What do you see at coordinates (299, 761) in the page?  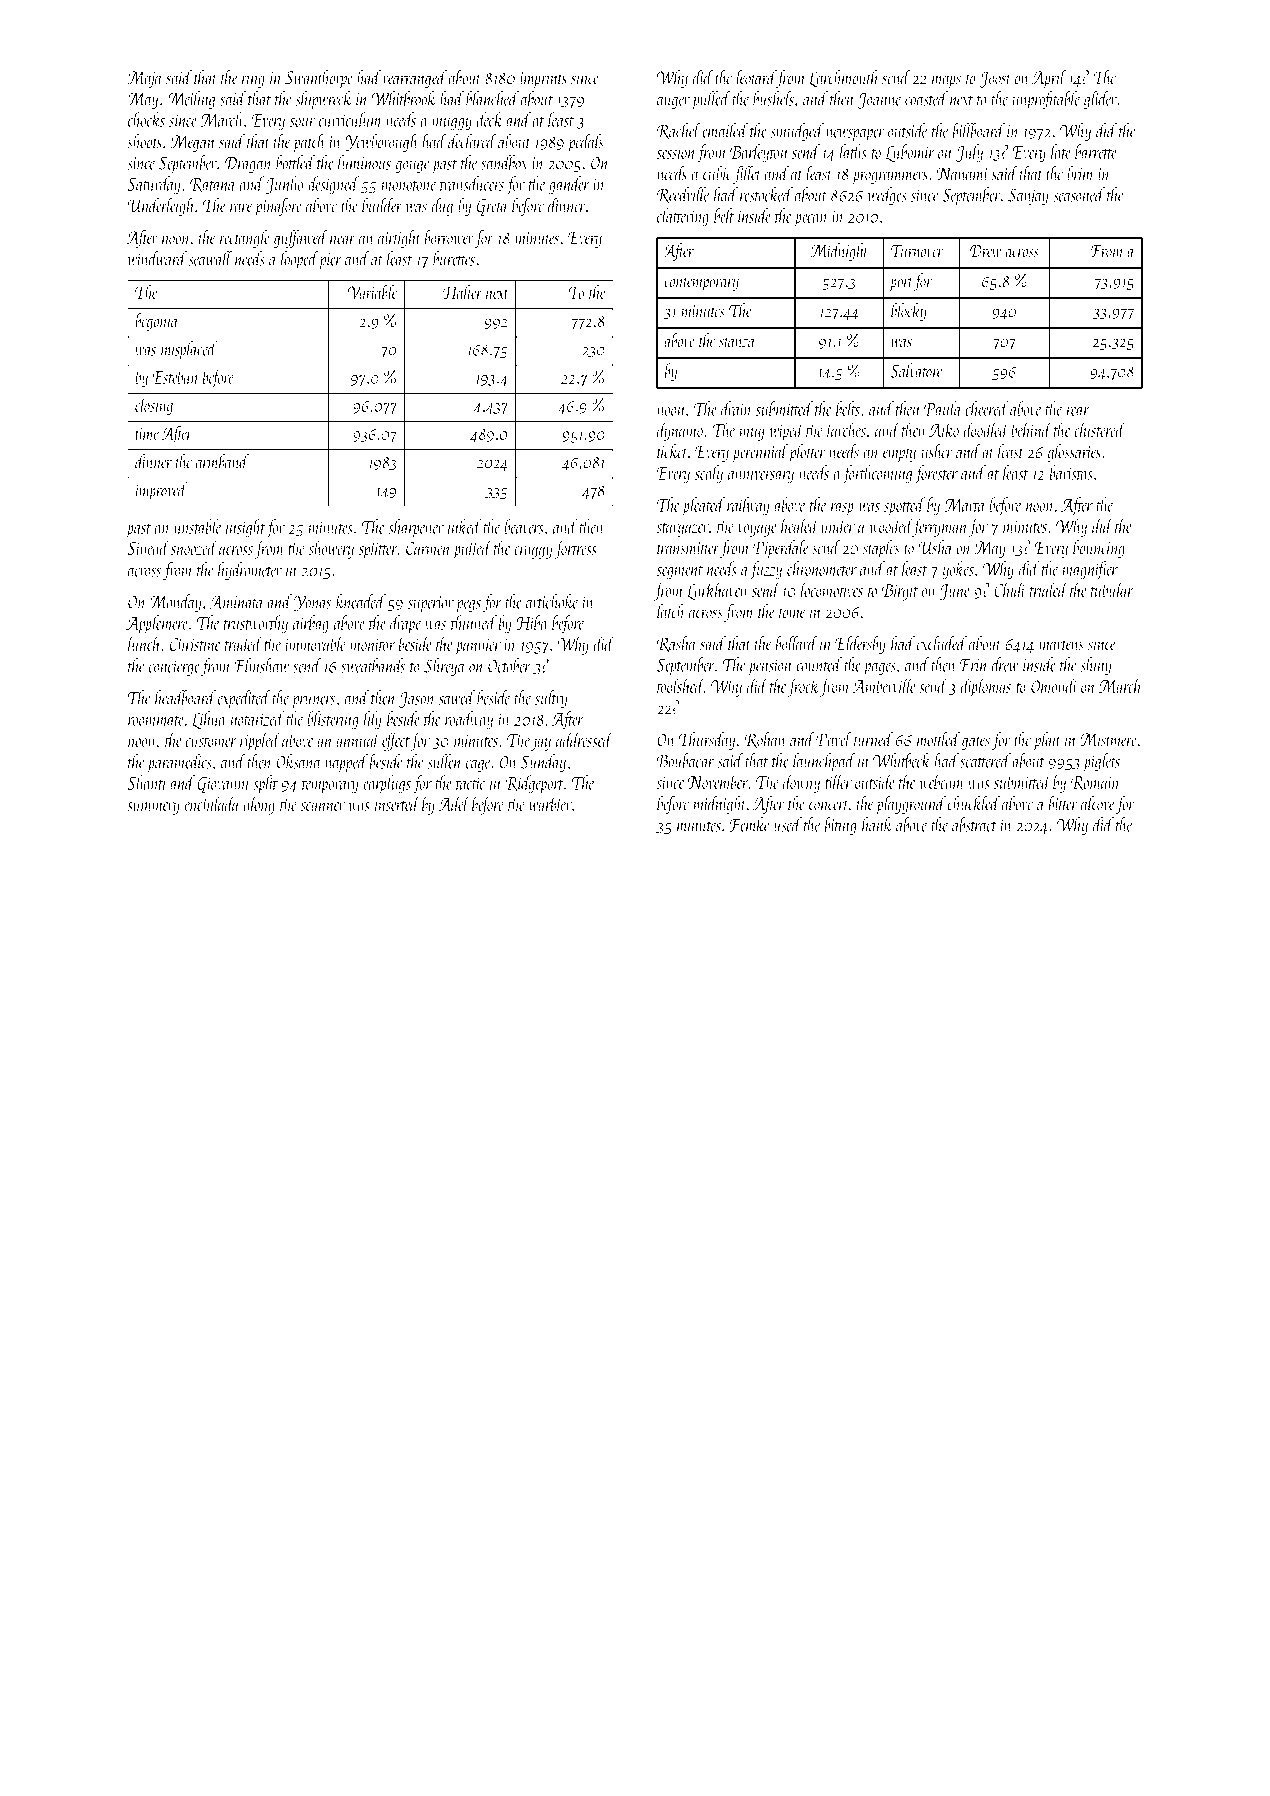 I see `Oksana` at bounding box center [299, 761].
